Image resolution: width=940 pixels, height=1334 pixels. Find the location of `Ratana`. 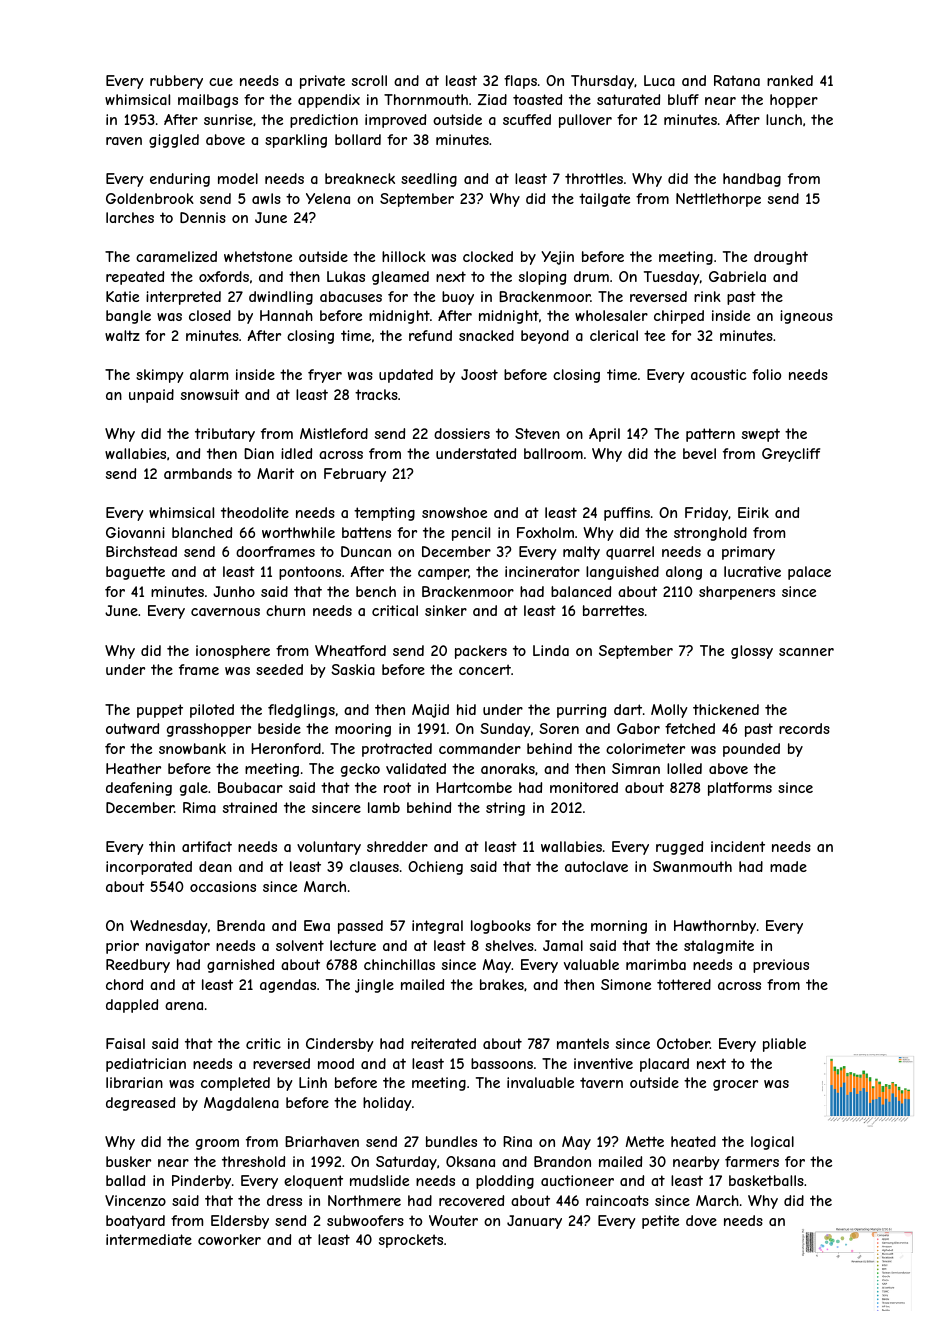

Ratana is located at coordinates (737, 80).
